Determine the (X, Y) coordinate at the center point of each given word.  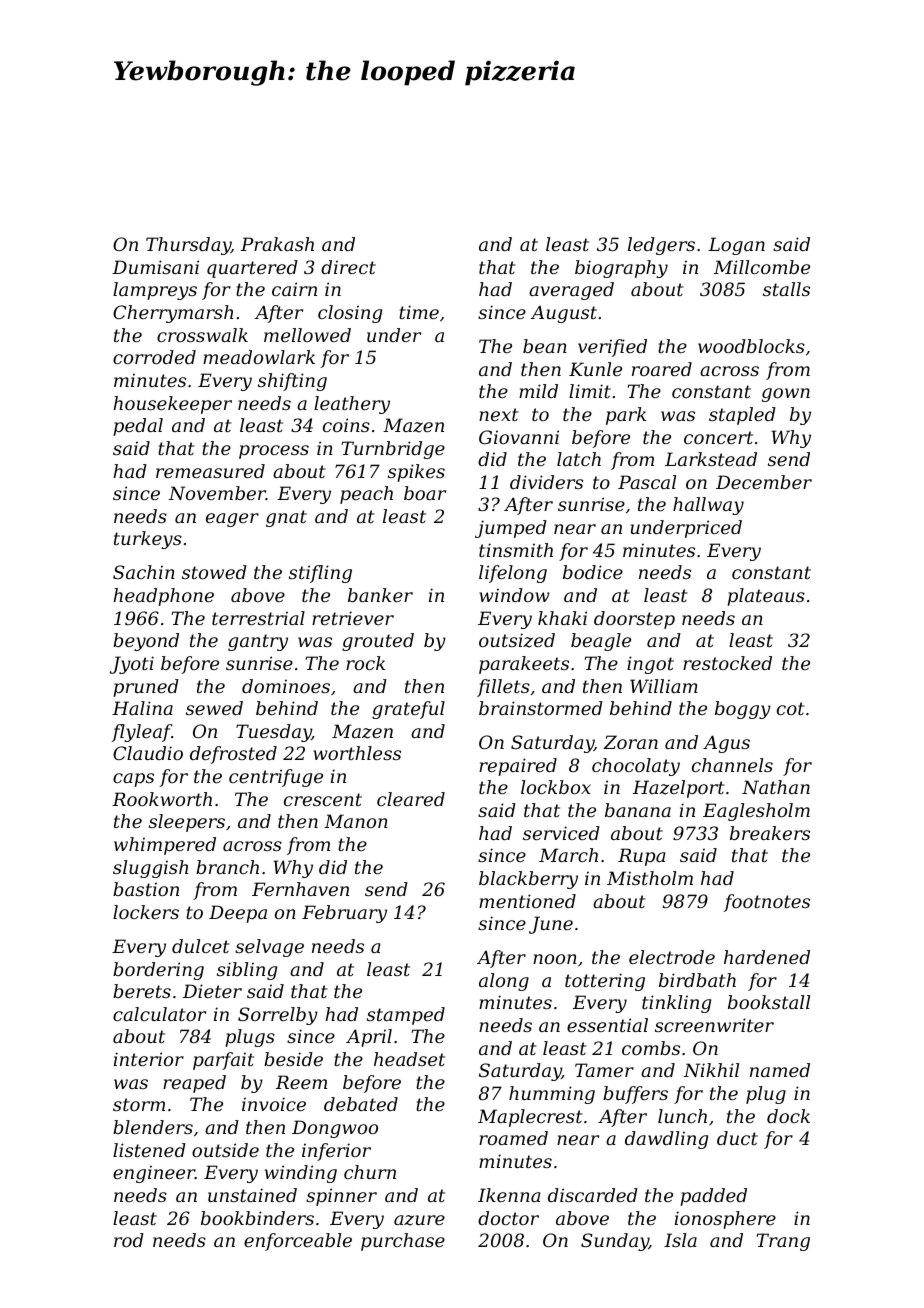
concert (718, 437)
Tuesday (274, 733)
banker (380, 595)
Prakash (277, 244)
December (764, 482)
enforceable (298, 1242)
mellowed (307, 335)
